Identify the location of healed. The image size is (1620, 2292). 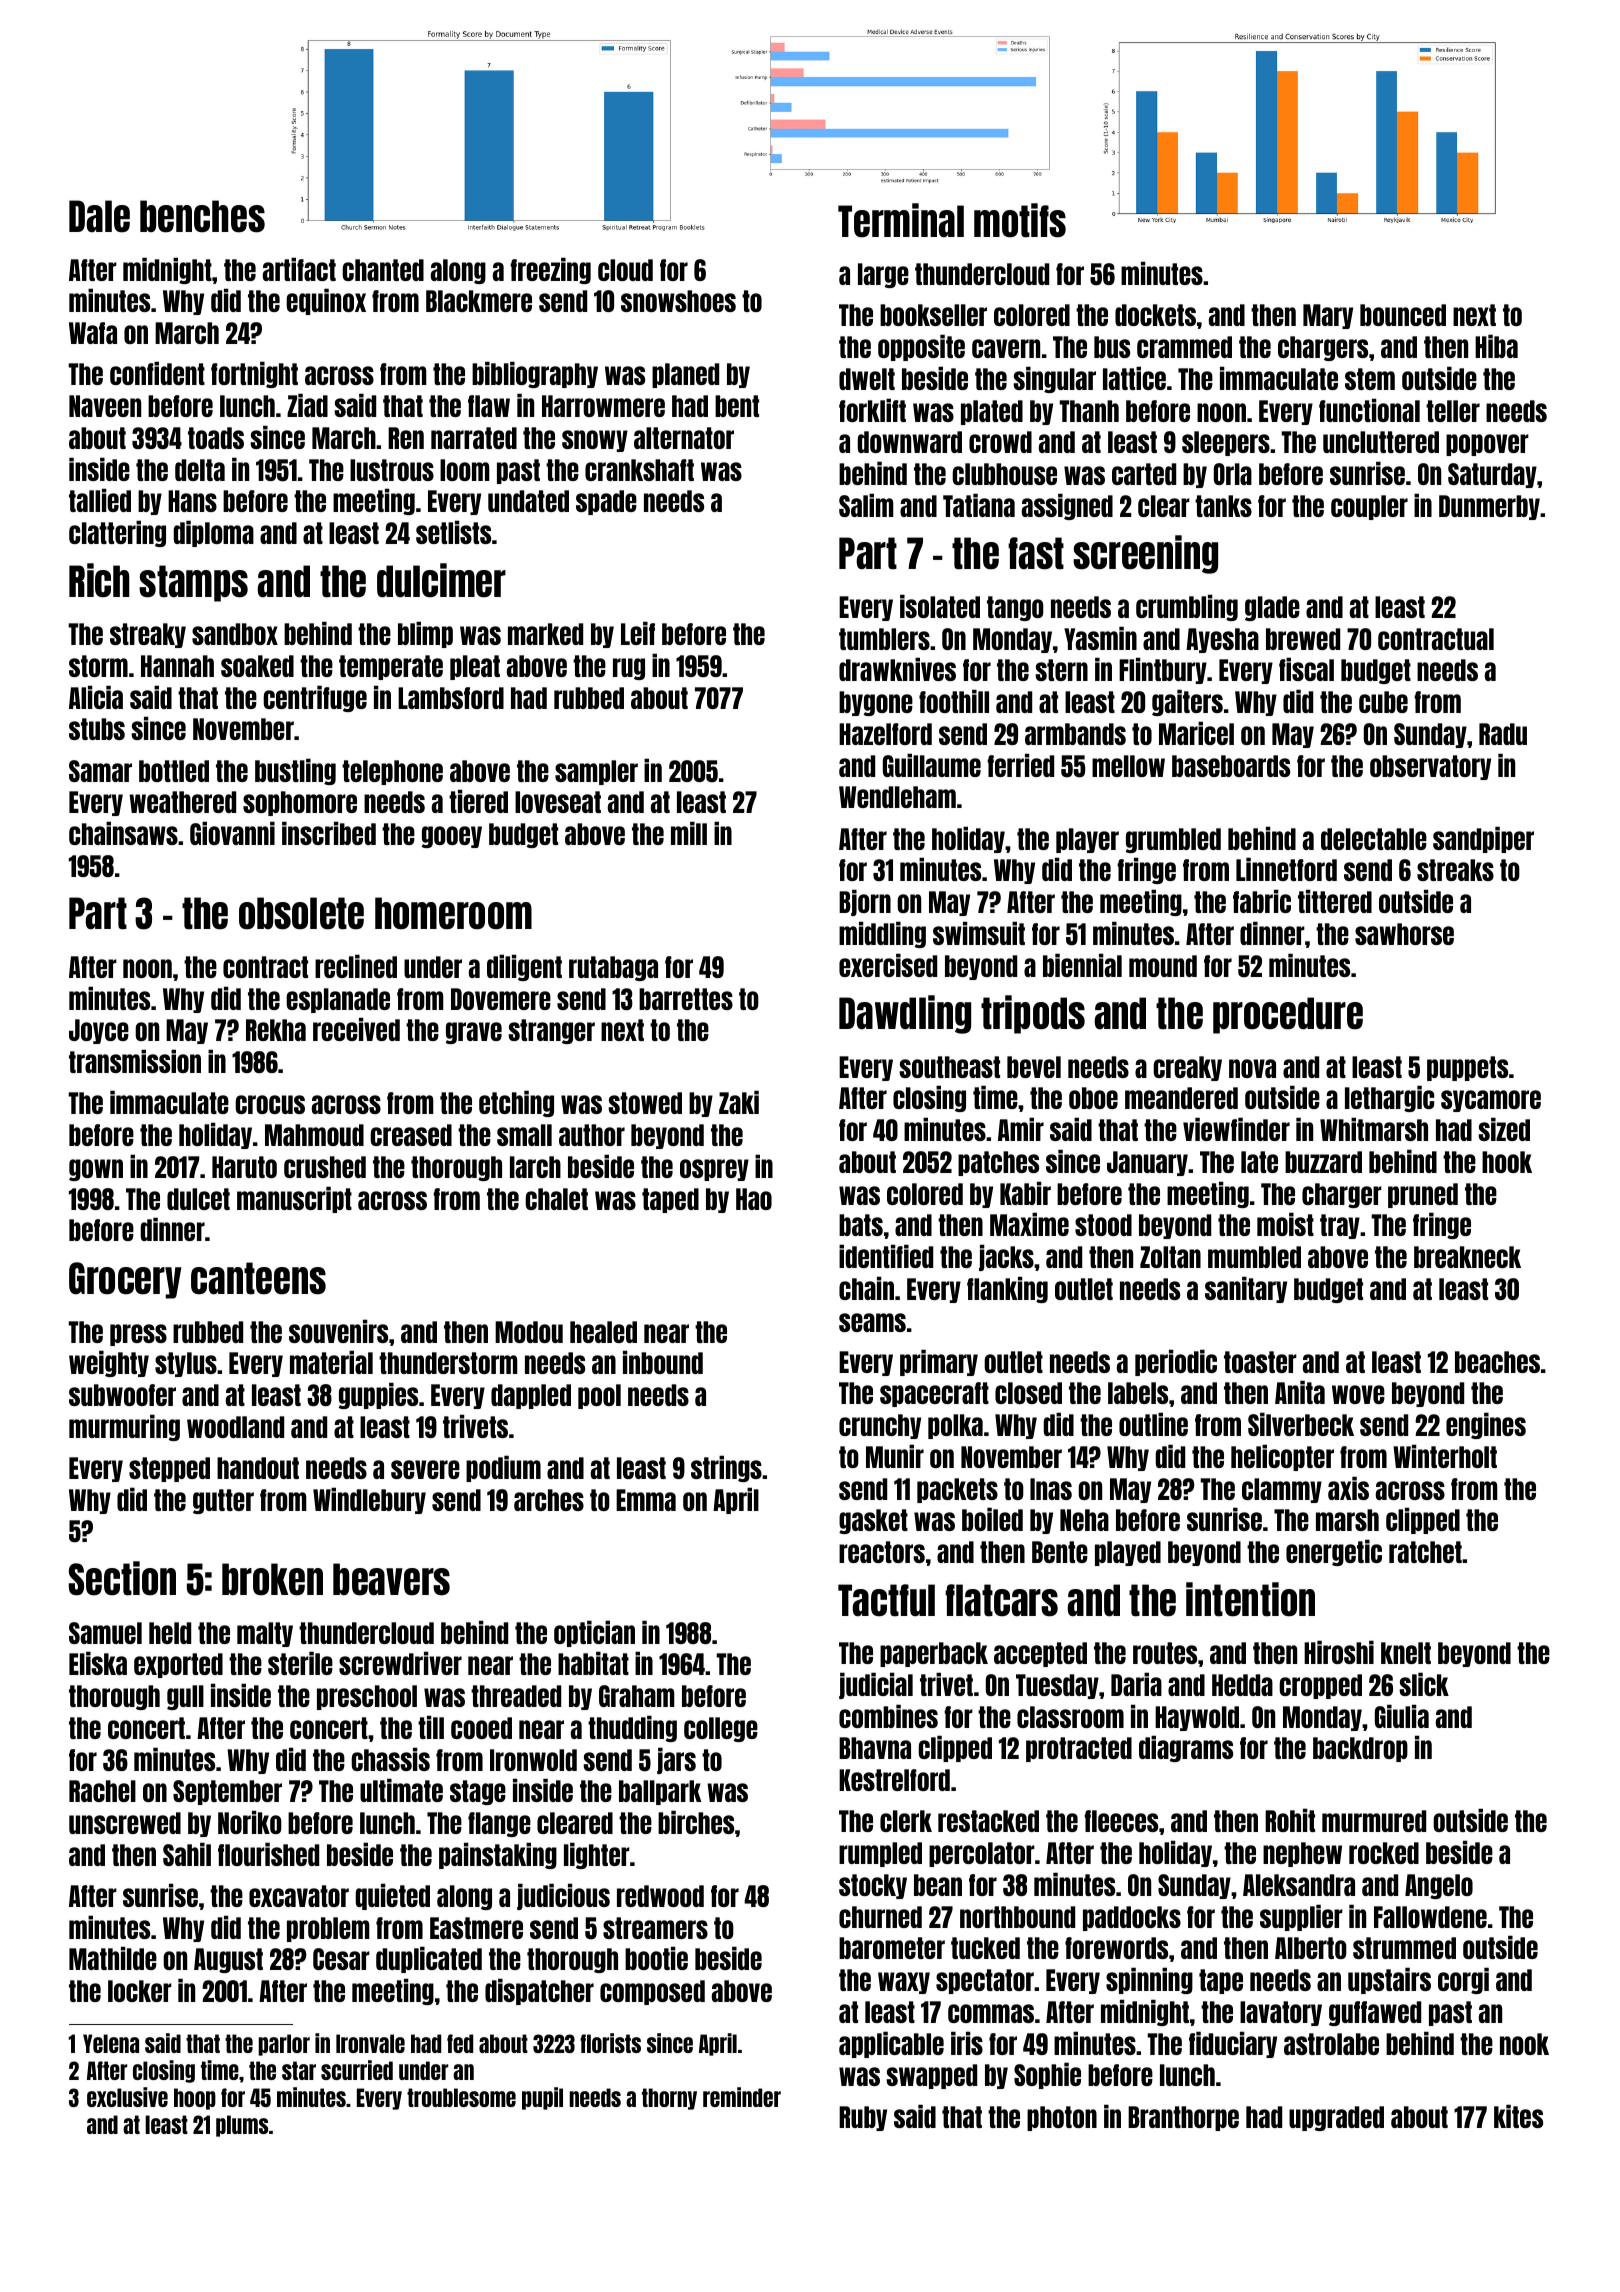
(603, 1332).
